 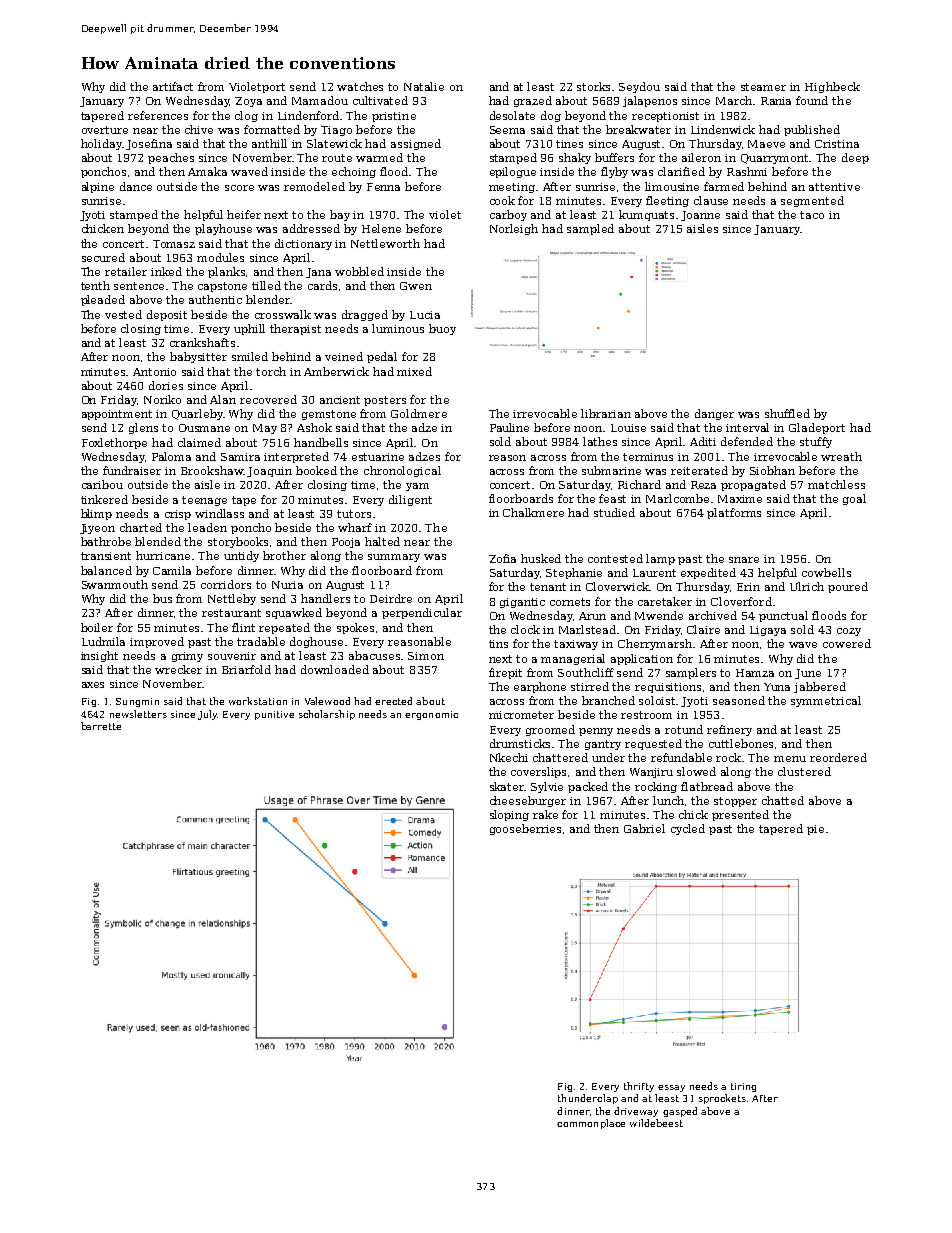 I want to click on sampled, so click(x=590, y=229).
